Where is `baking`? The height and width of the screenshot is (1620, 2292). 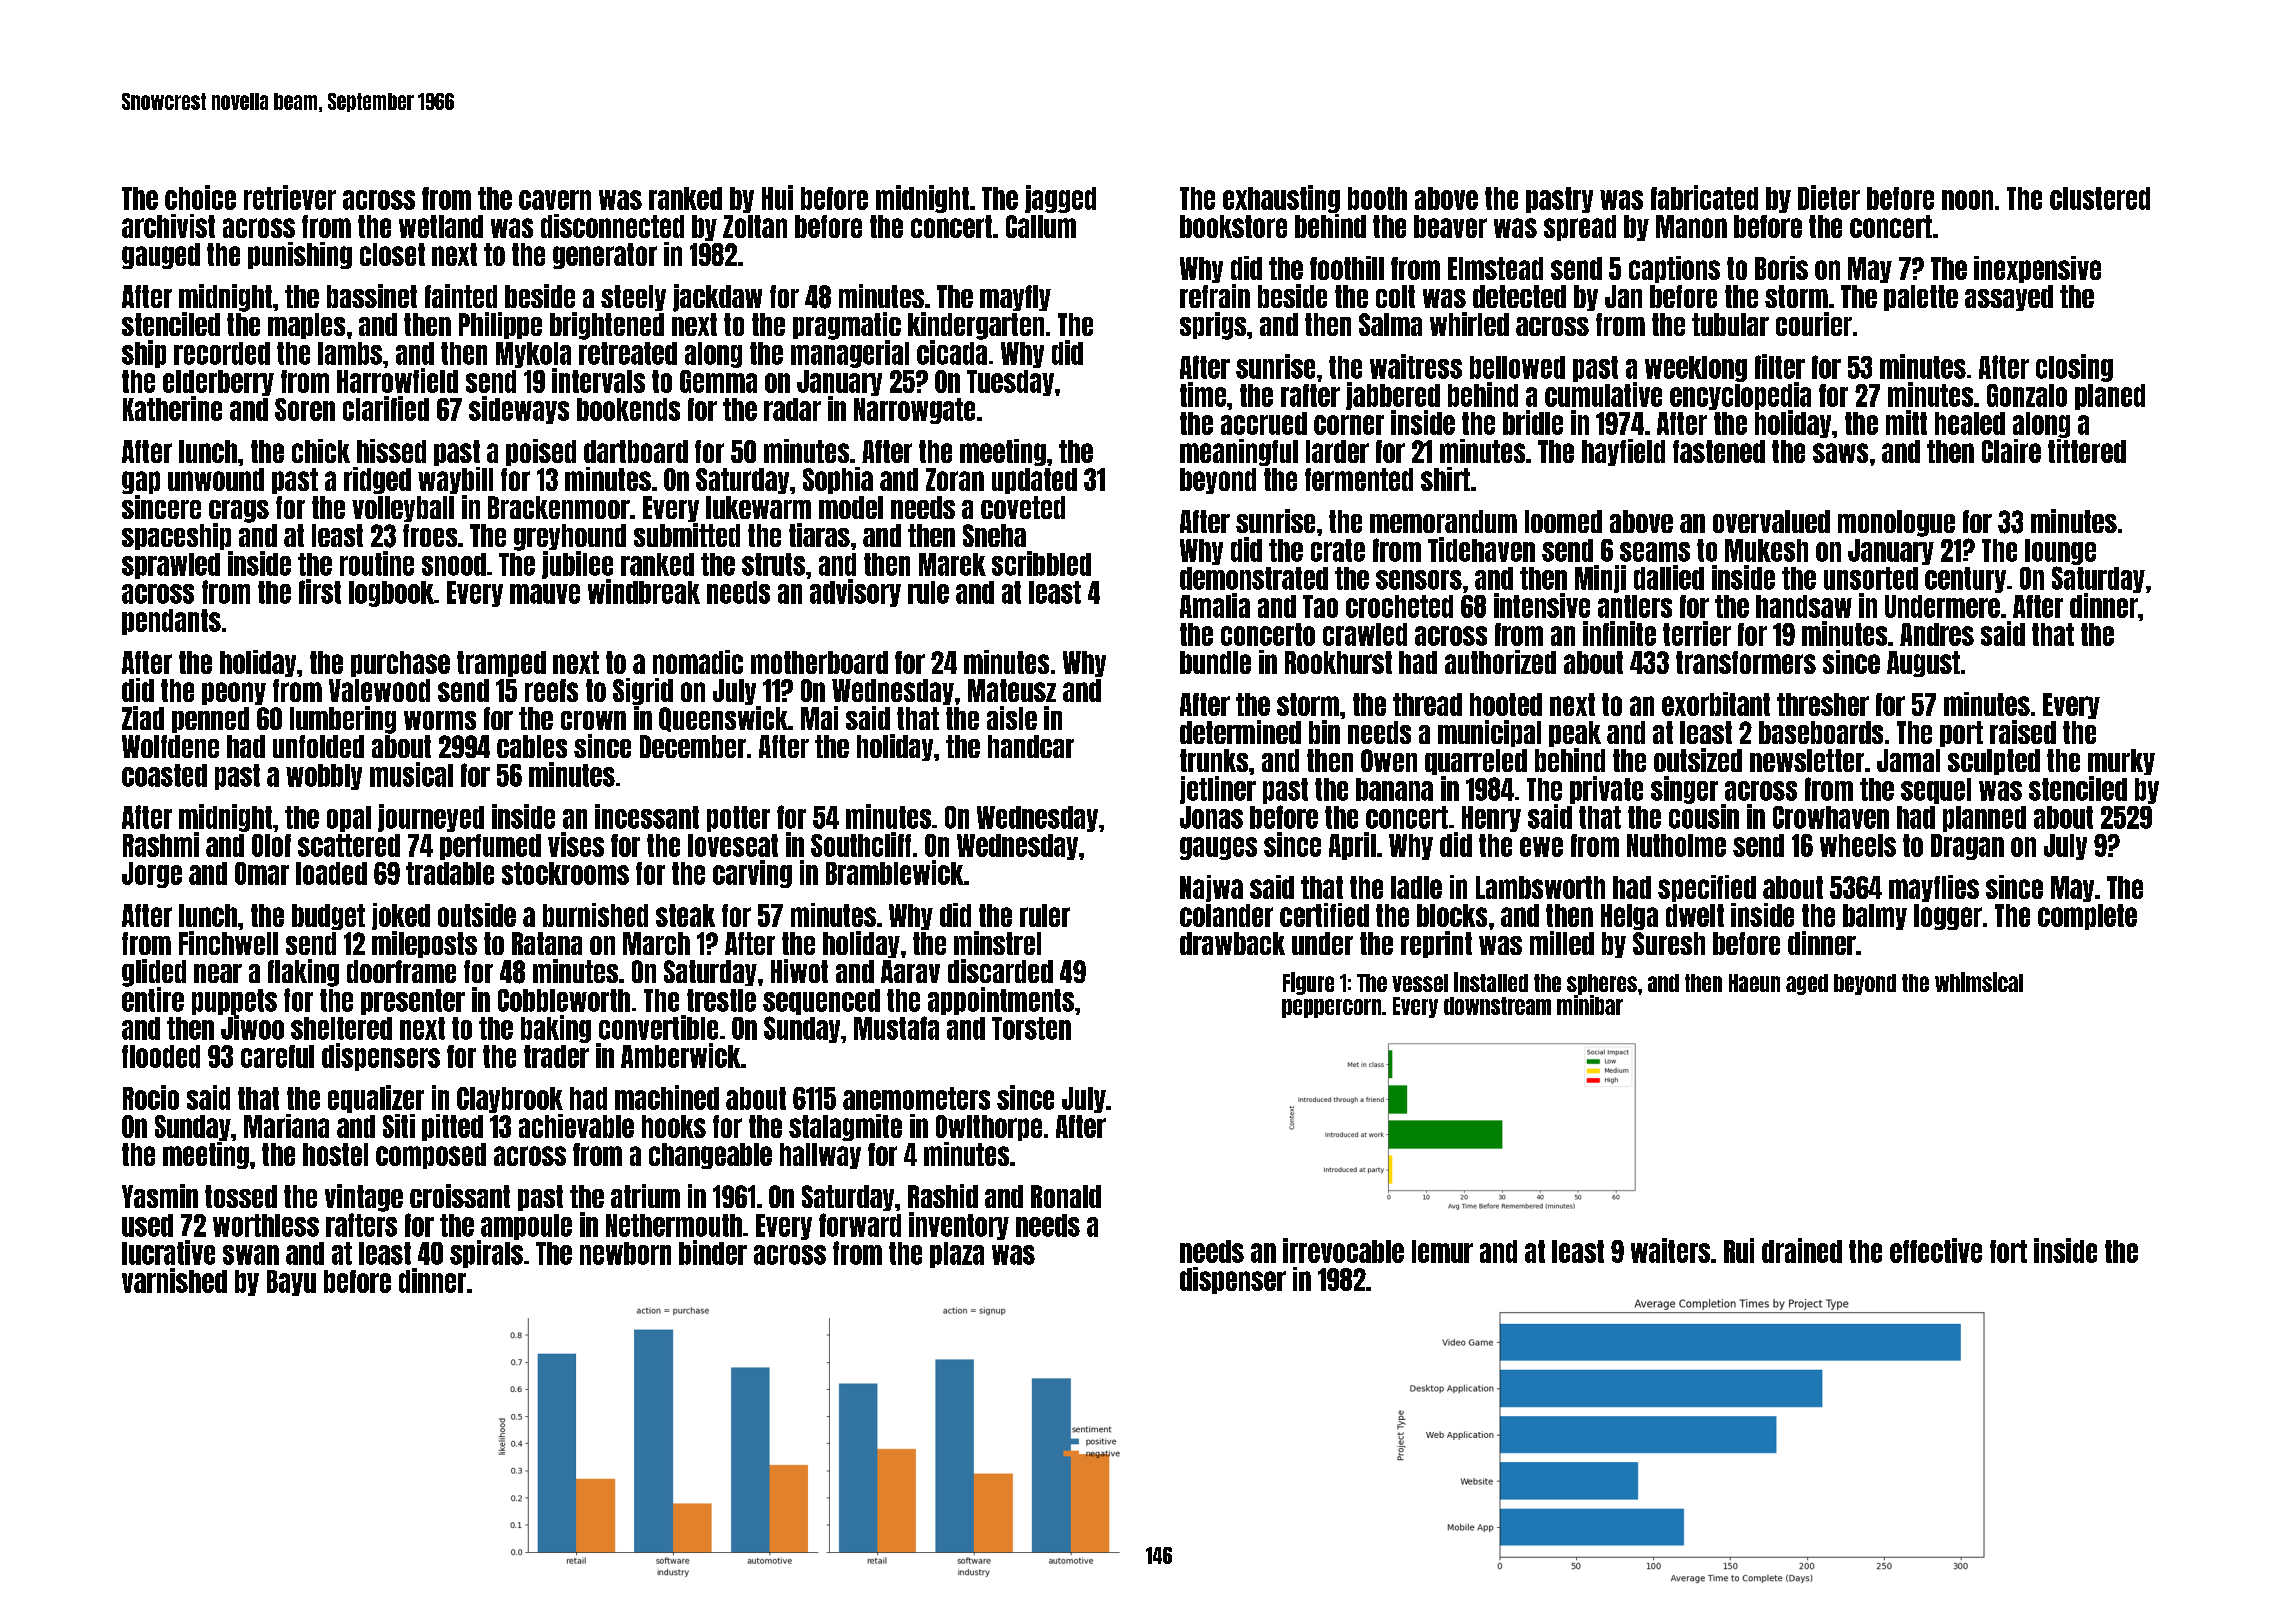 baking is located at coordinates (556, 1029).
